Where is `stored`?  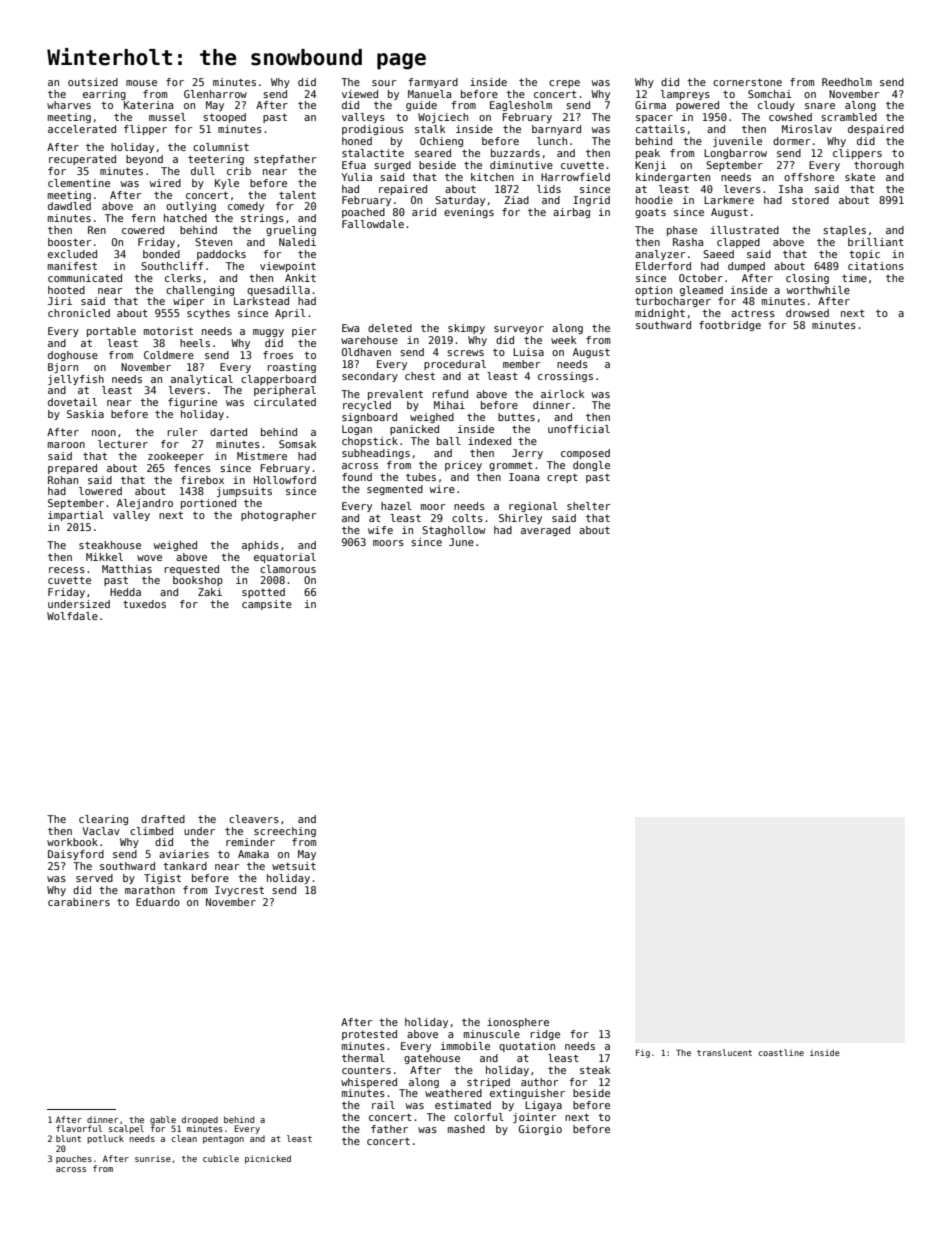 stored is located at coordinates (810, 200).
